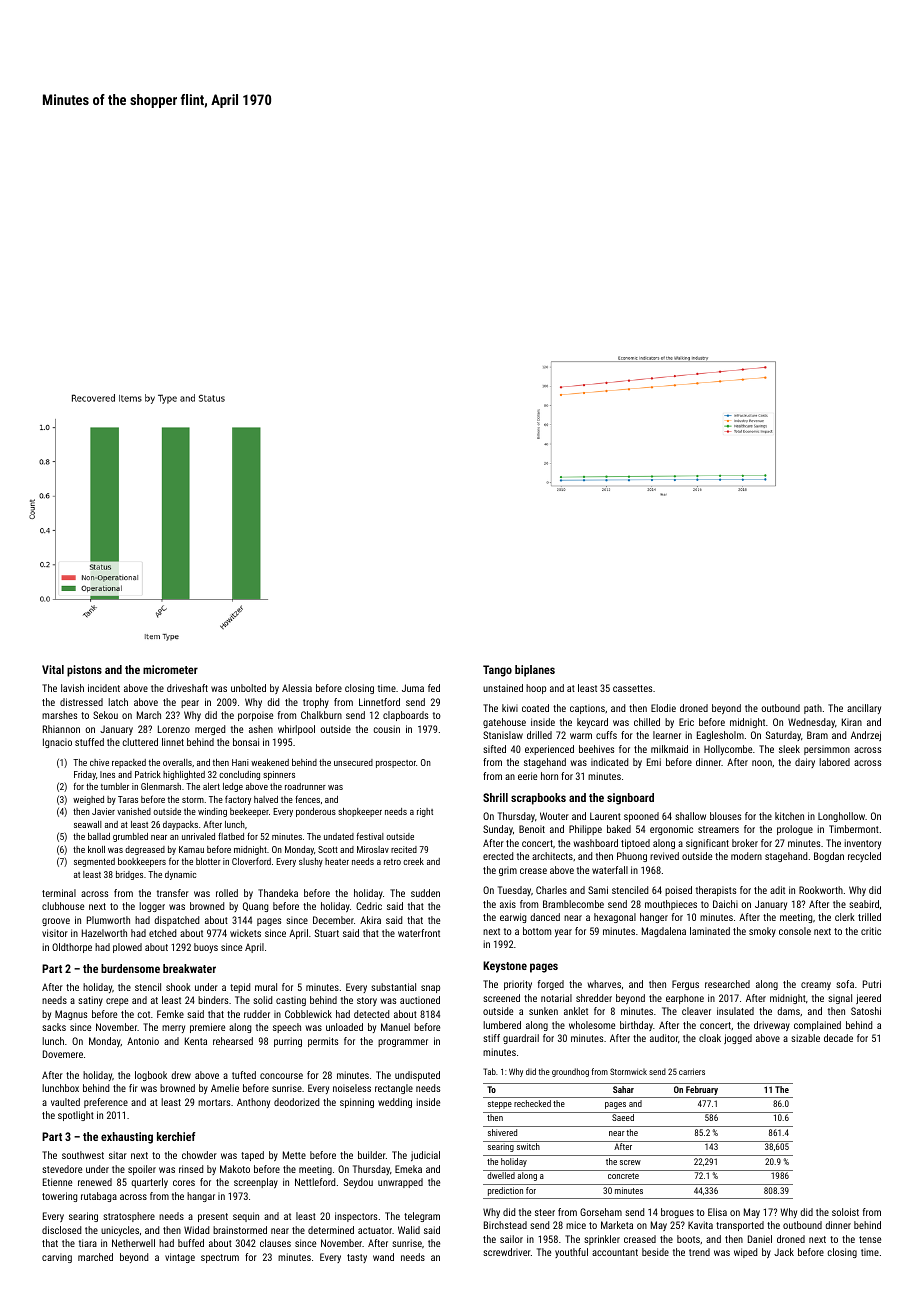 The width and height of the screenshot is (924, 1308). I want to click on logger, so click(152, 907).
